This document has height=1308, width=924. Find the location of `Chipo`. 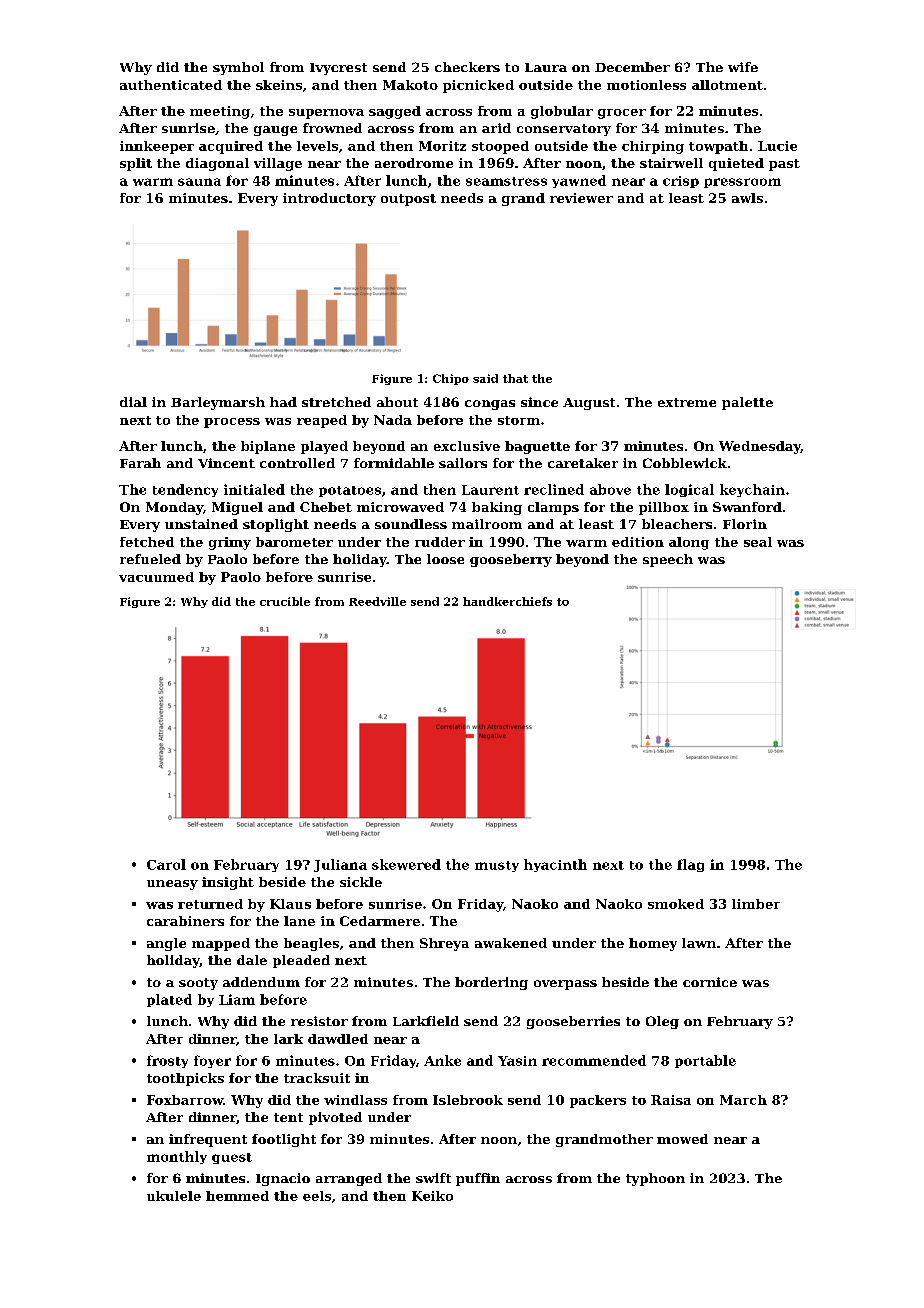

Chipo is located at coordinates (451, 379).
